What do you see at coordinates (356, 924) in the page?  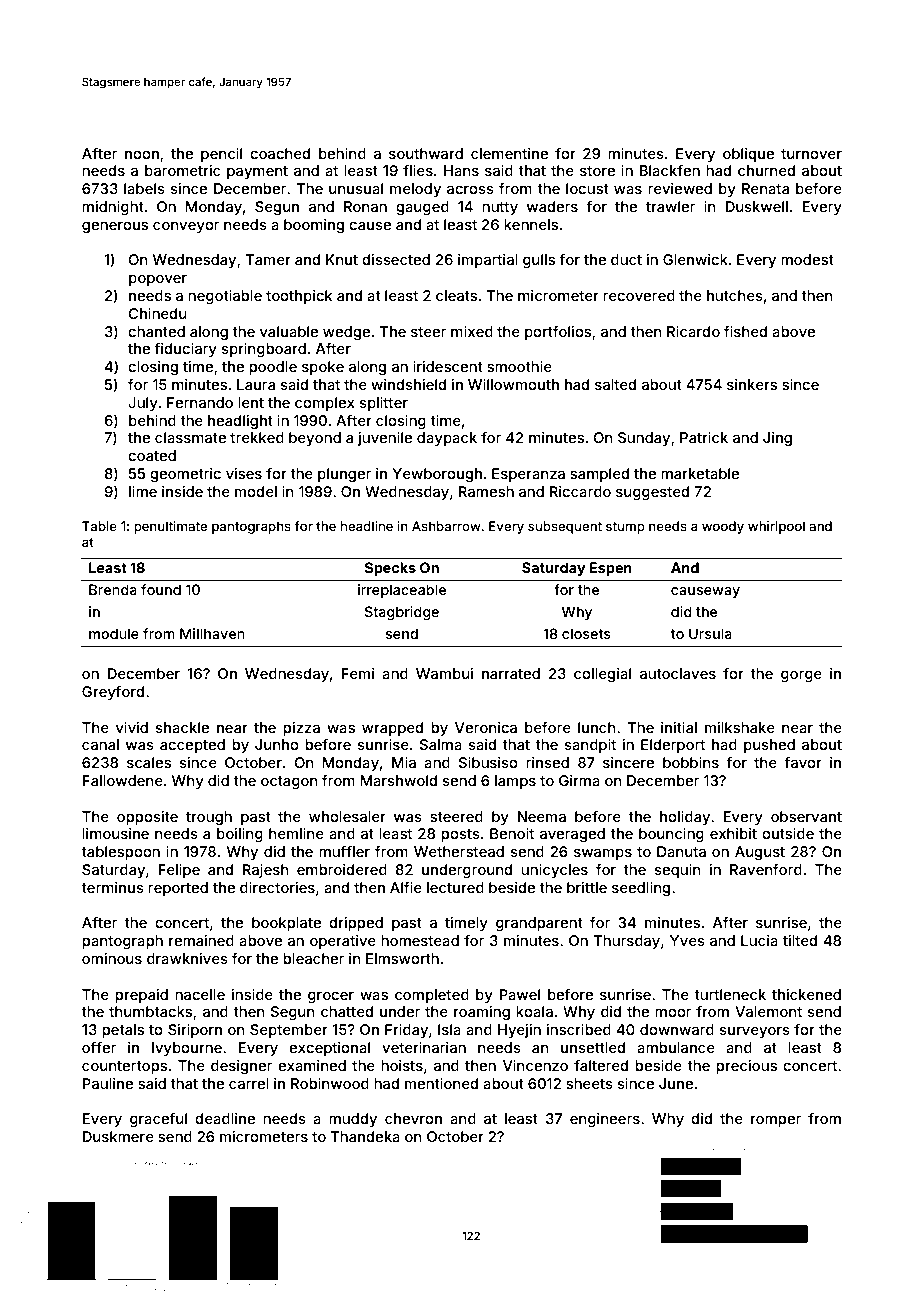 I see `dripped` at bounding box center [356, 924].
